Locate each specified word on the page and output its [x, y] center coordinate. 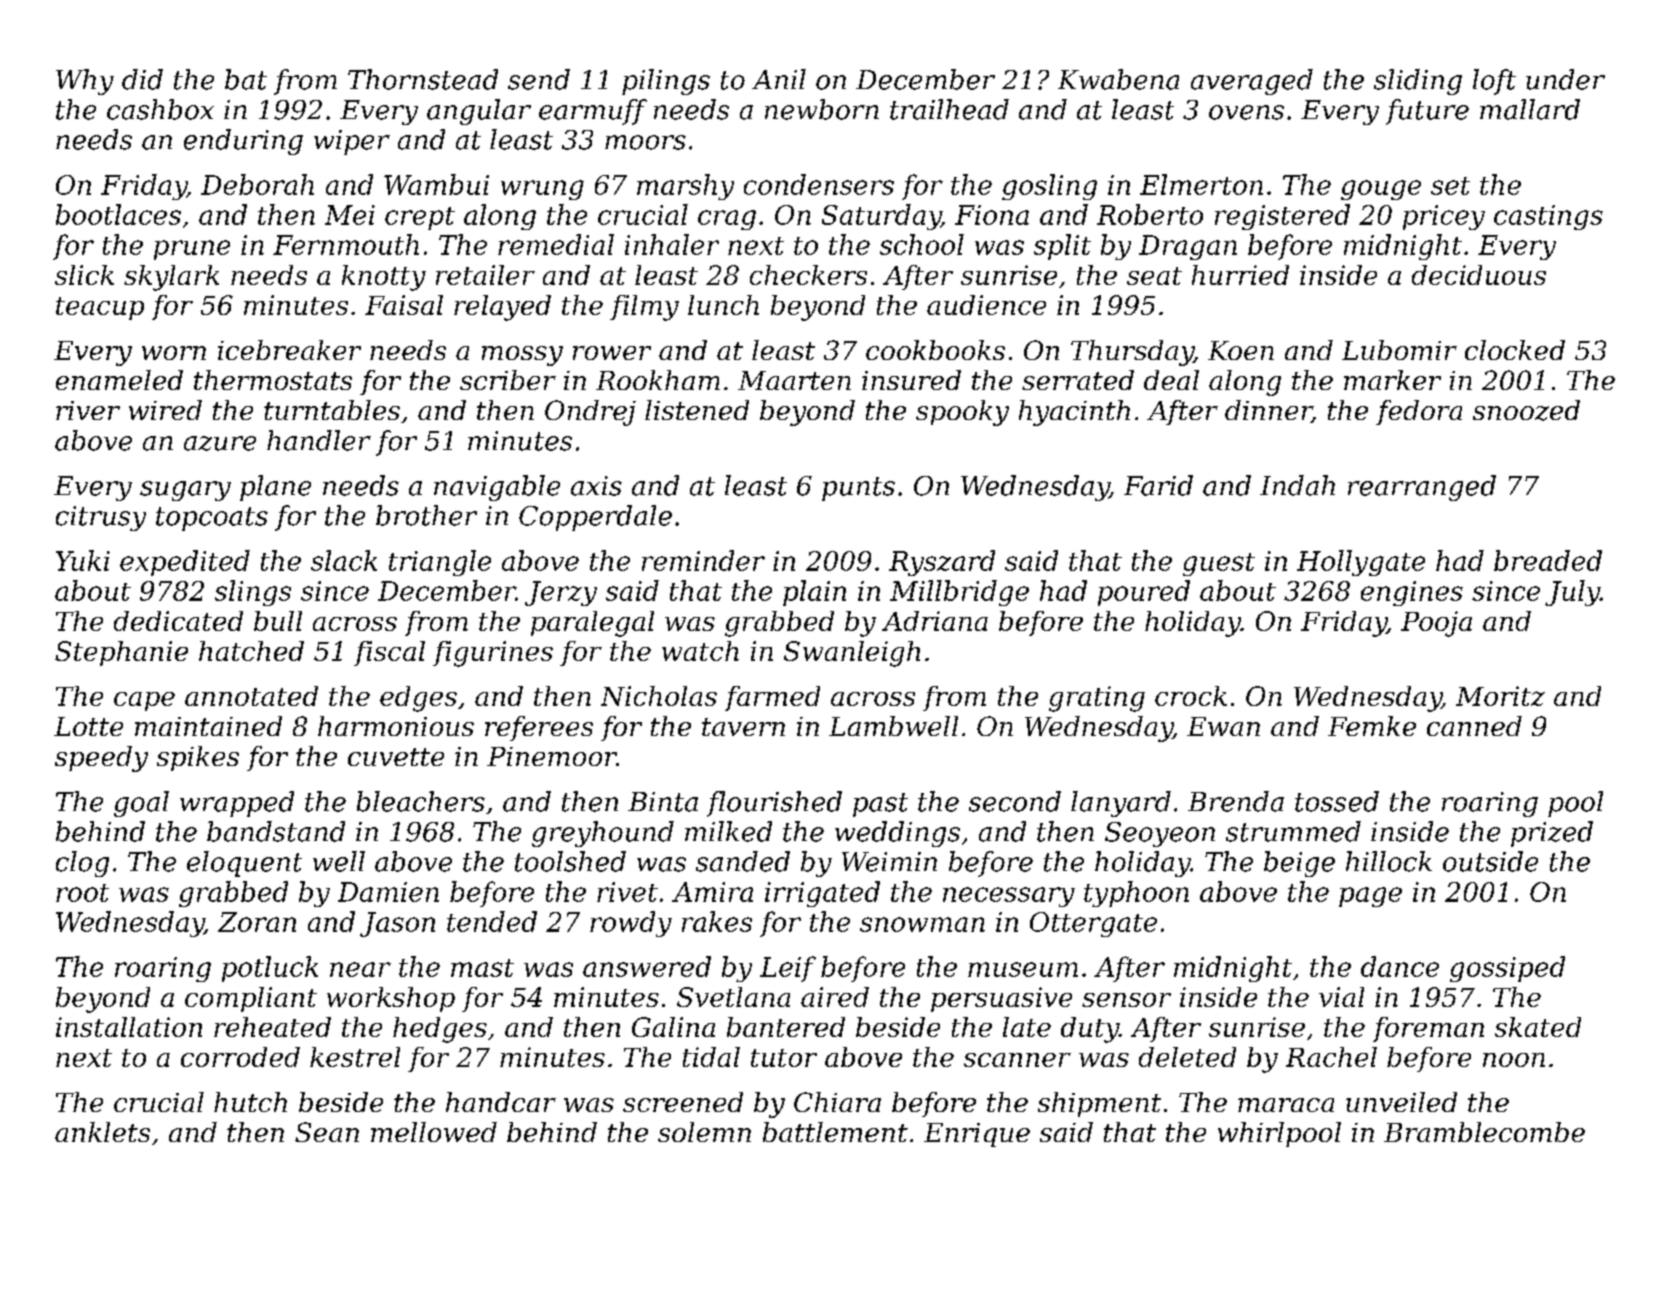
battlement [835, 1132]
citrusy [101, 518]
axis [596, 486]
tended [492, 921]
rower [612, 353]
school [922, 244]
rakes [717, 921]
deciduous [1479, 275]
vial [1341, 997]
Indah [1297, 485]
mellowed [434, 1132]
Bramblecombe [1484, 1132]
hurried [1240, 275]
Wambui [436, 184]
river [88, 410]
